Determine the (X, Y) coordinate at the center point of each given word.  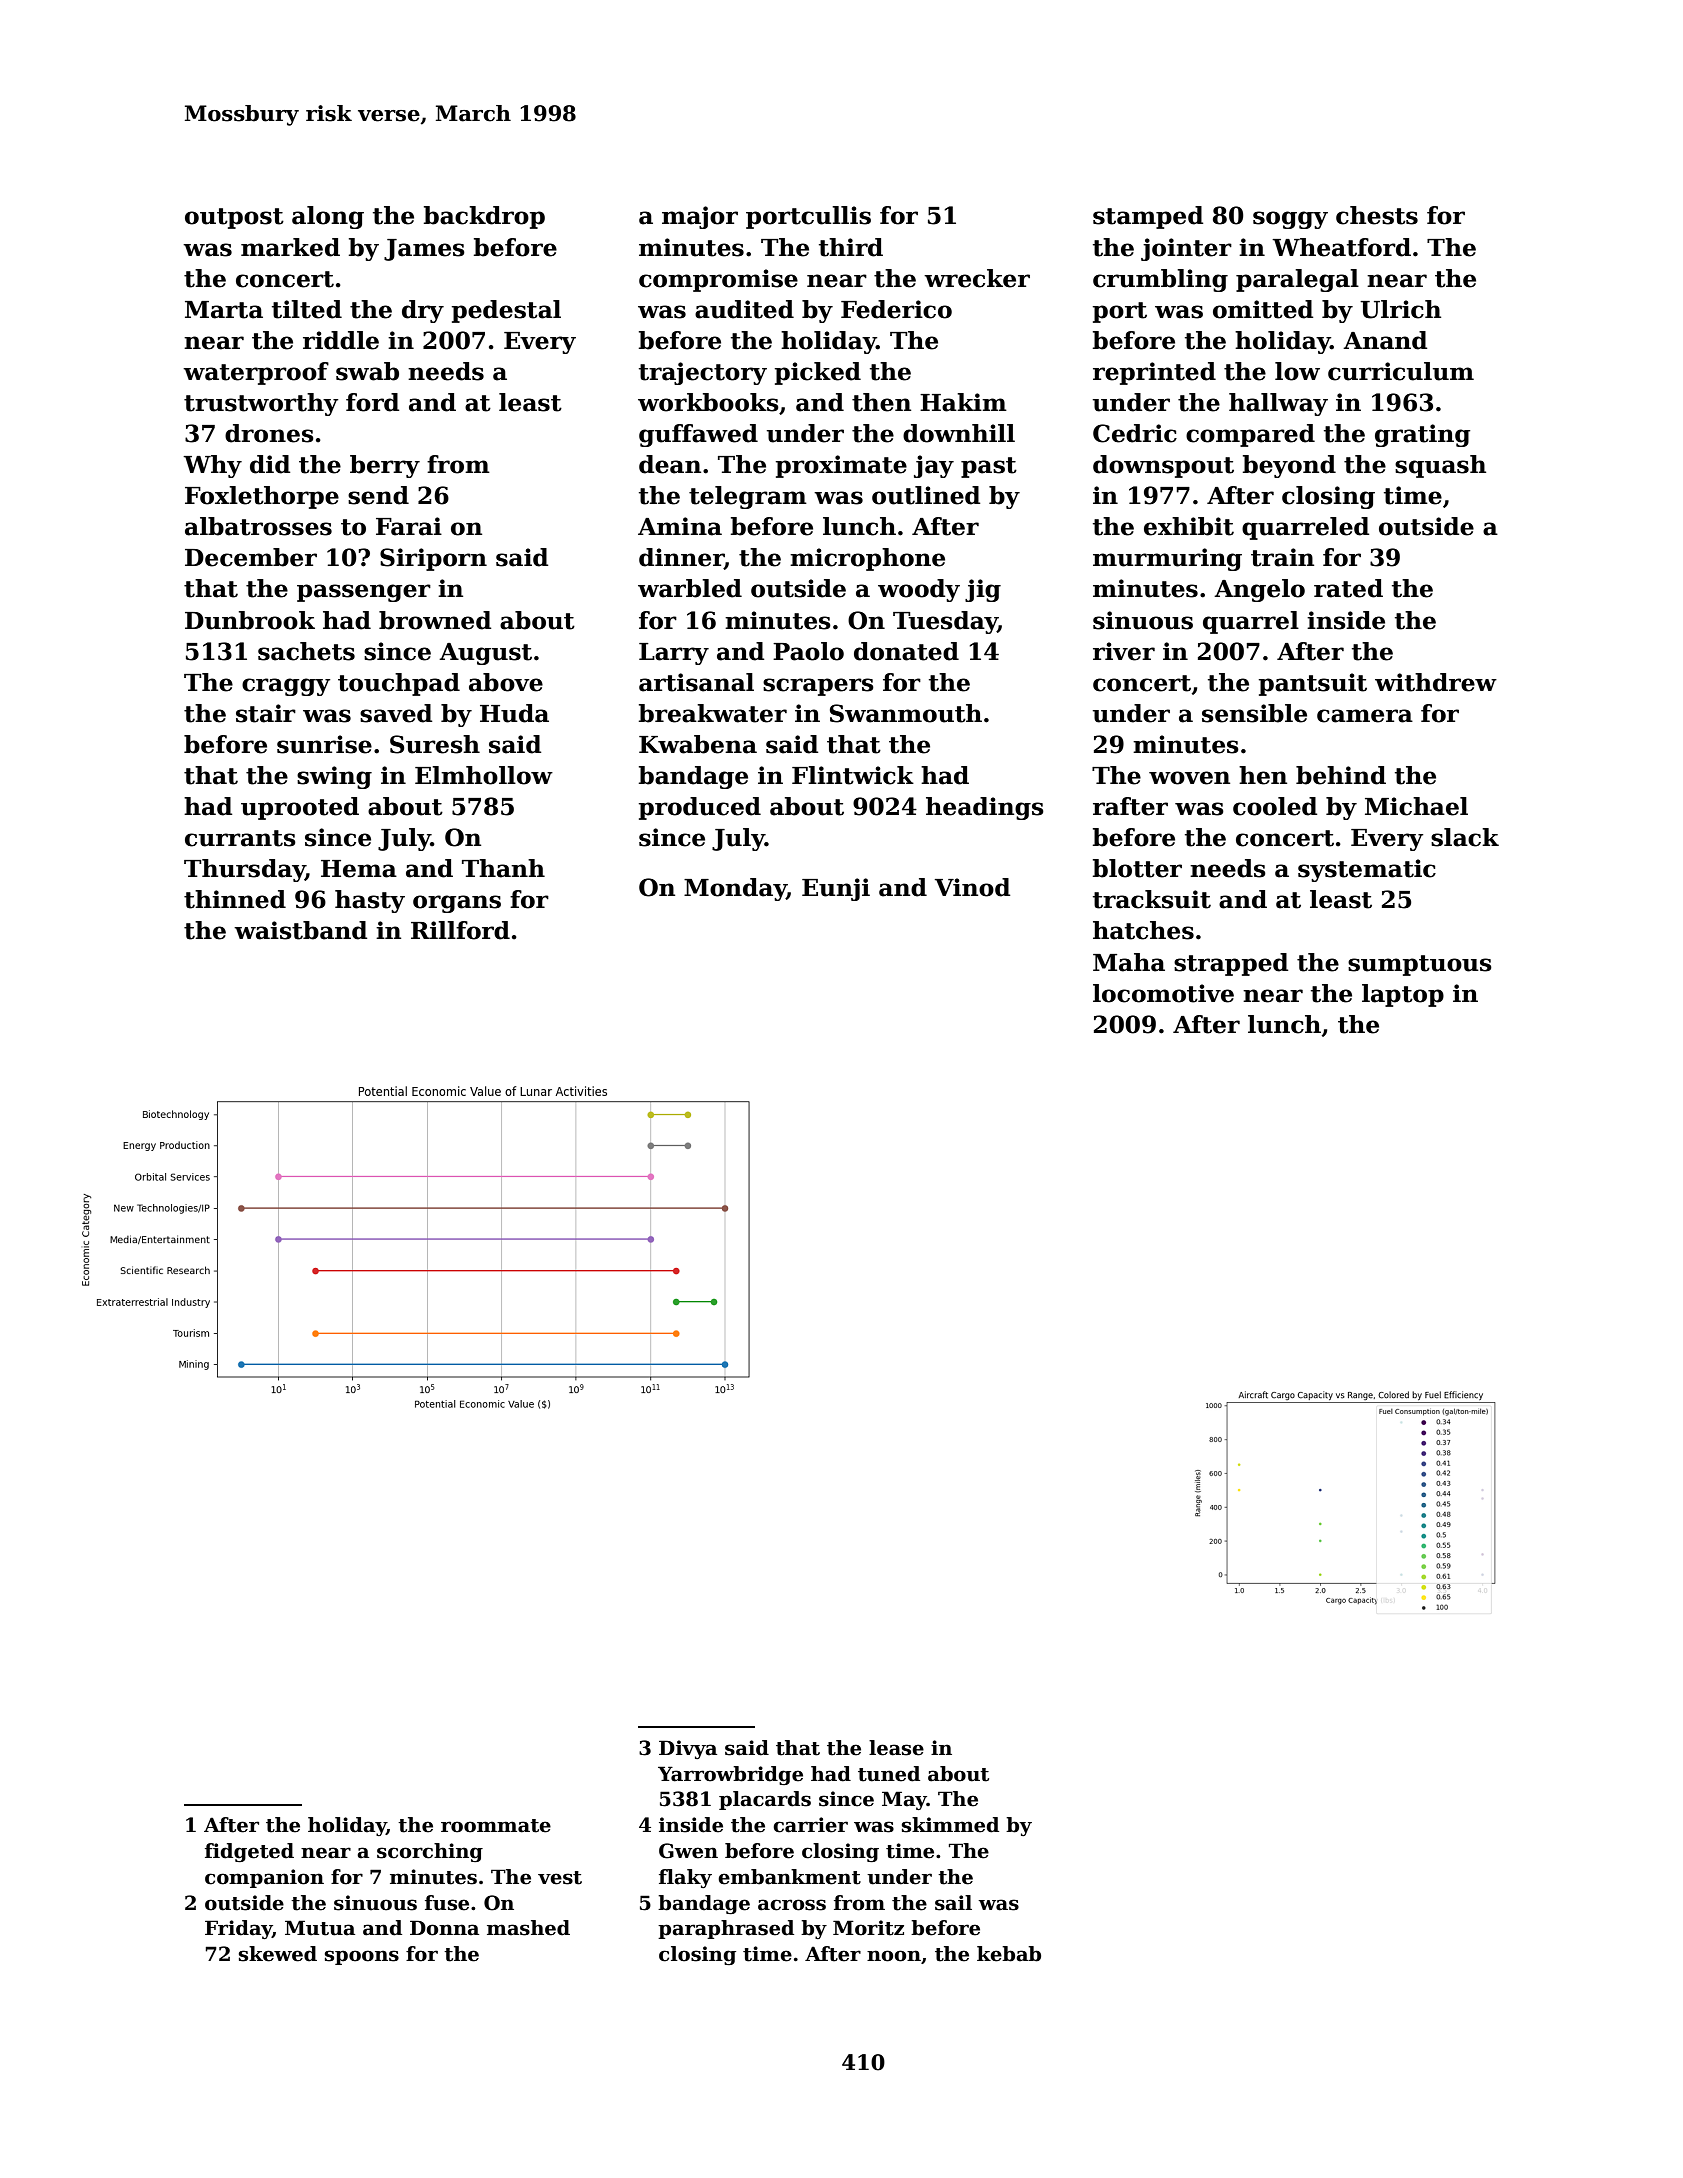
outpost (234, 218)
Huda (514, 713)
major (700, 217)
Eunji (836, 889)
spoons (362, 1957)
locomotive (1163, 993)
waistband (300, 930)
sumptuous (1420, 965)
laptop (1403, 995)
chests (1377, 215)
